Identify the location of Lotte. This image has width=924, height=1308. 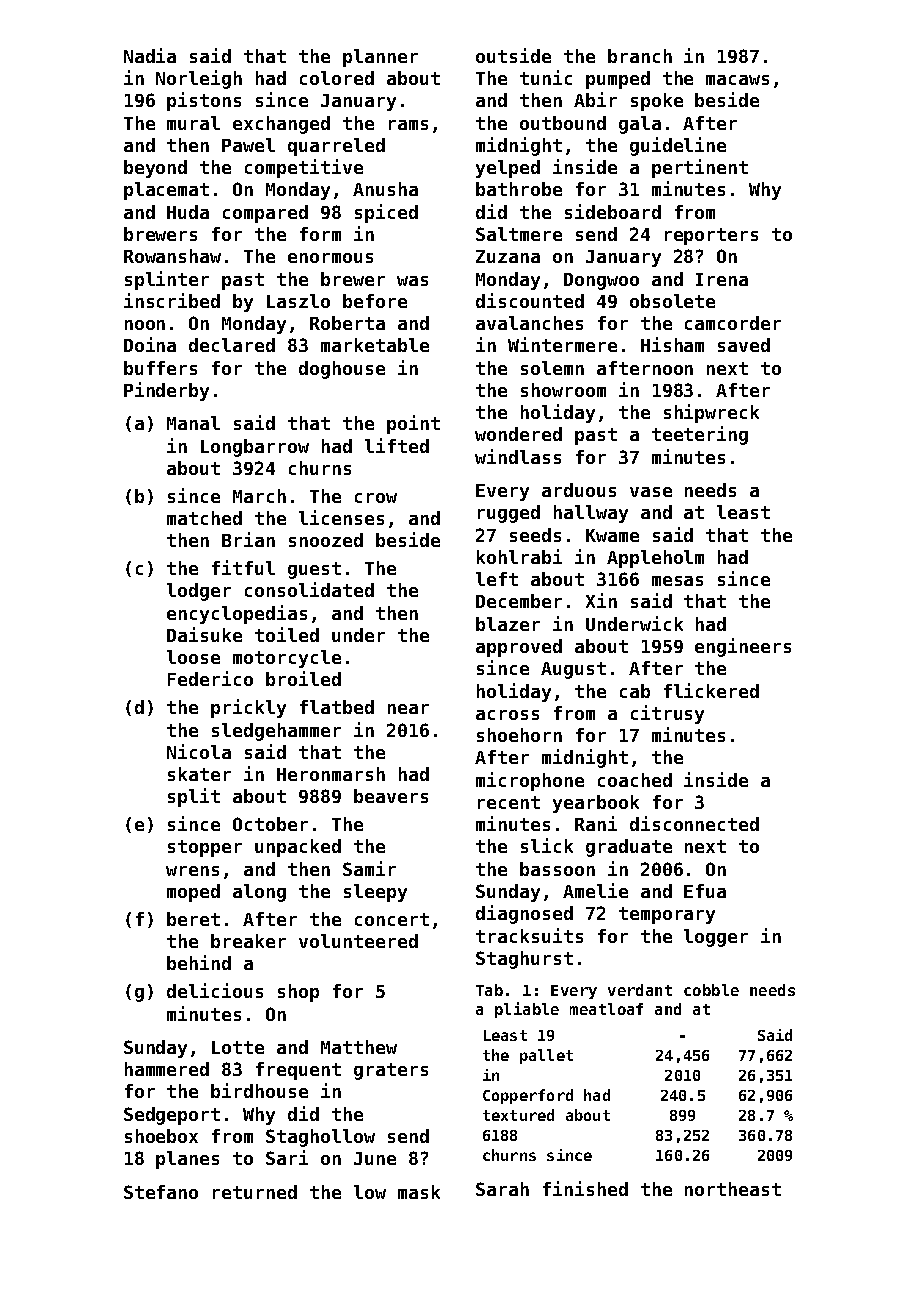
(238, 1047).
